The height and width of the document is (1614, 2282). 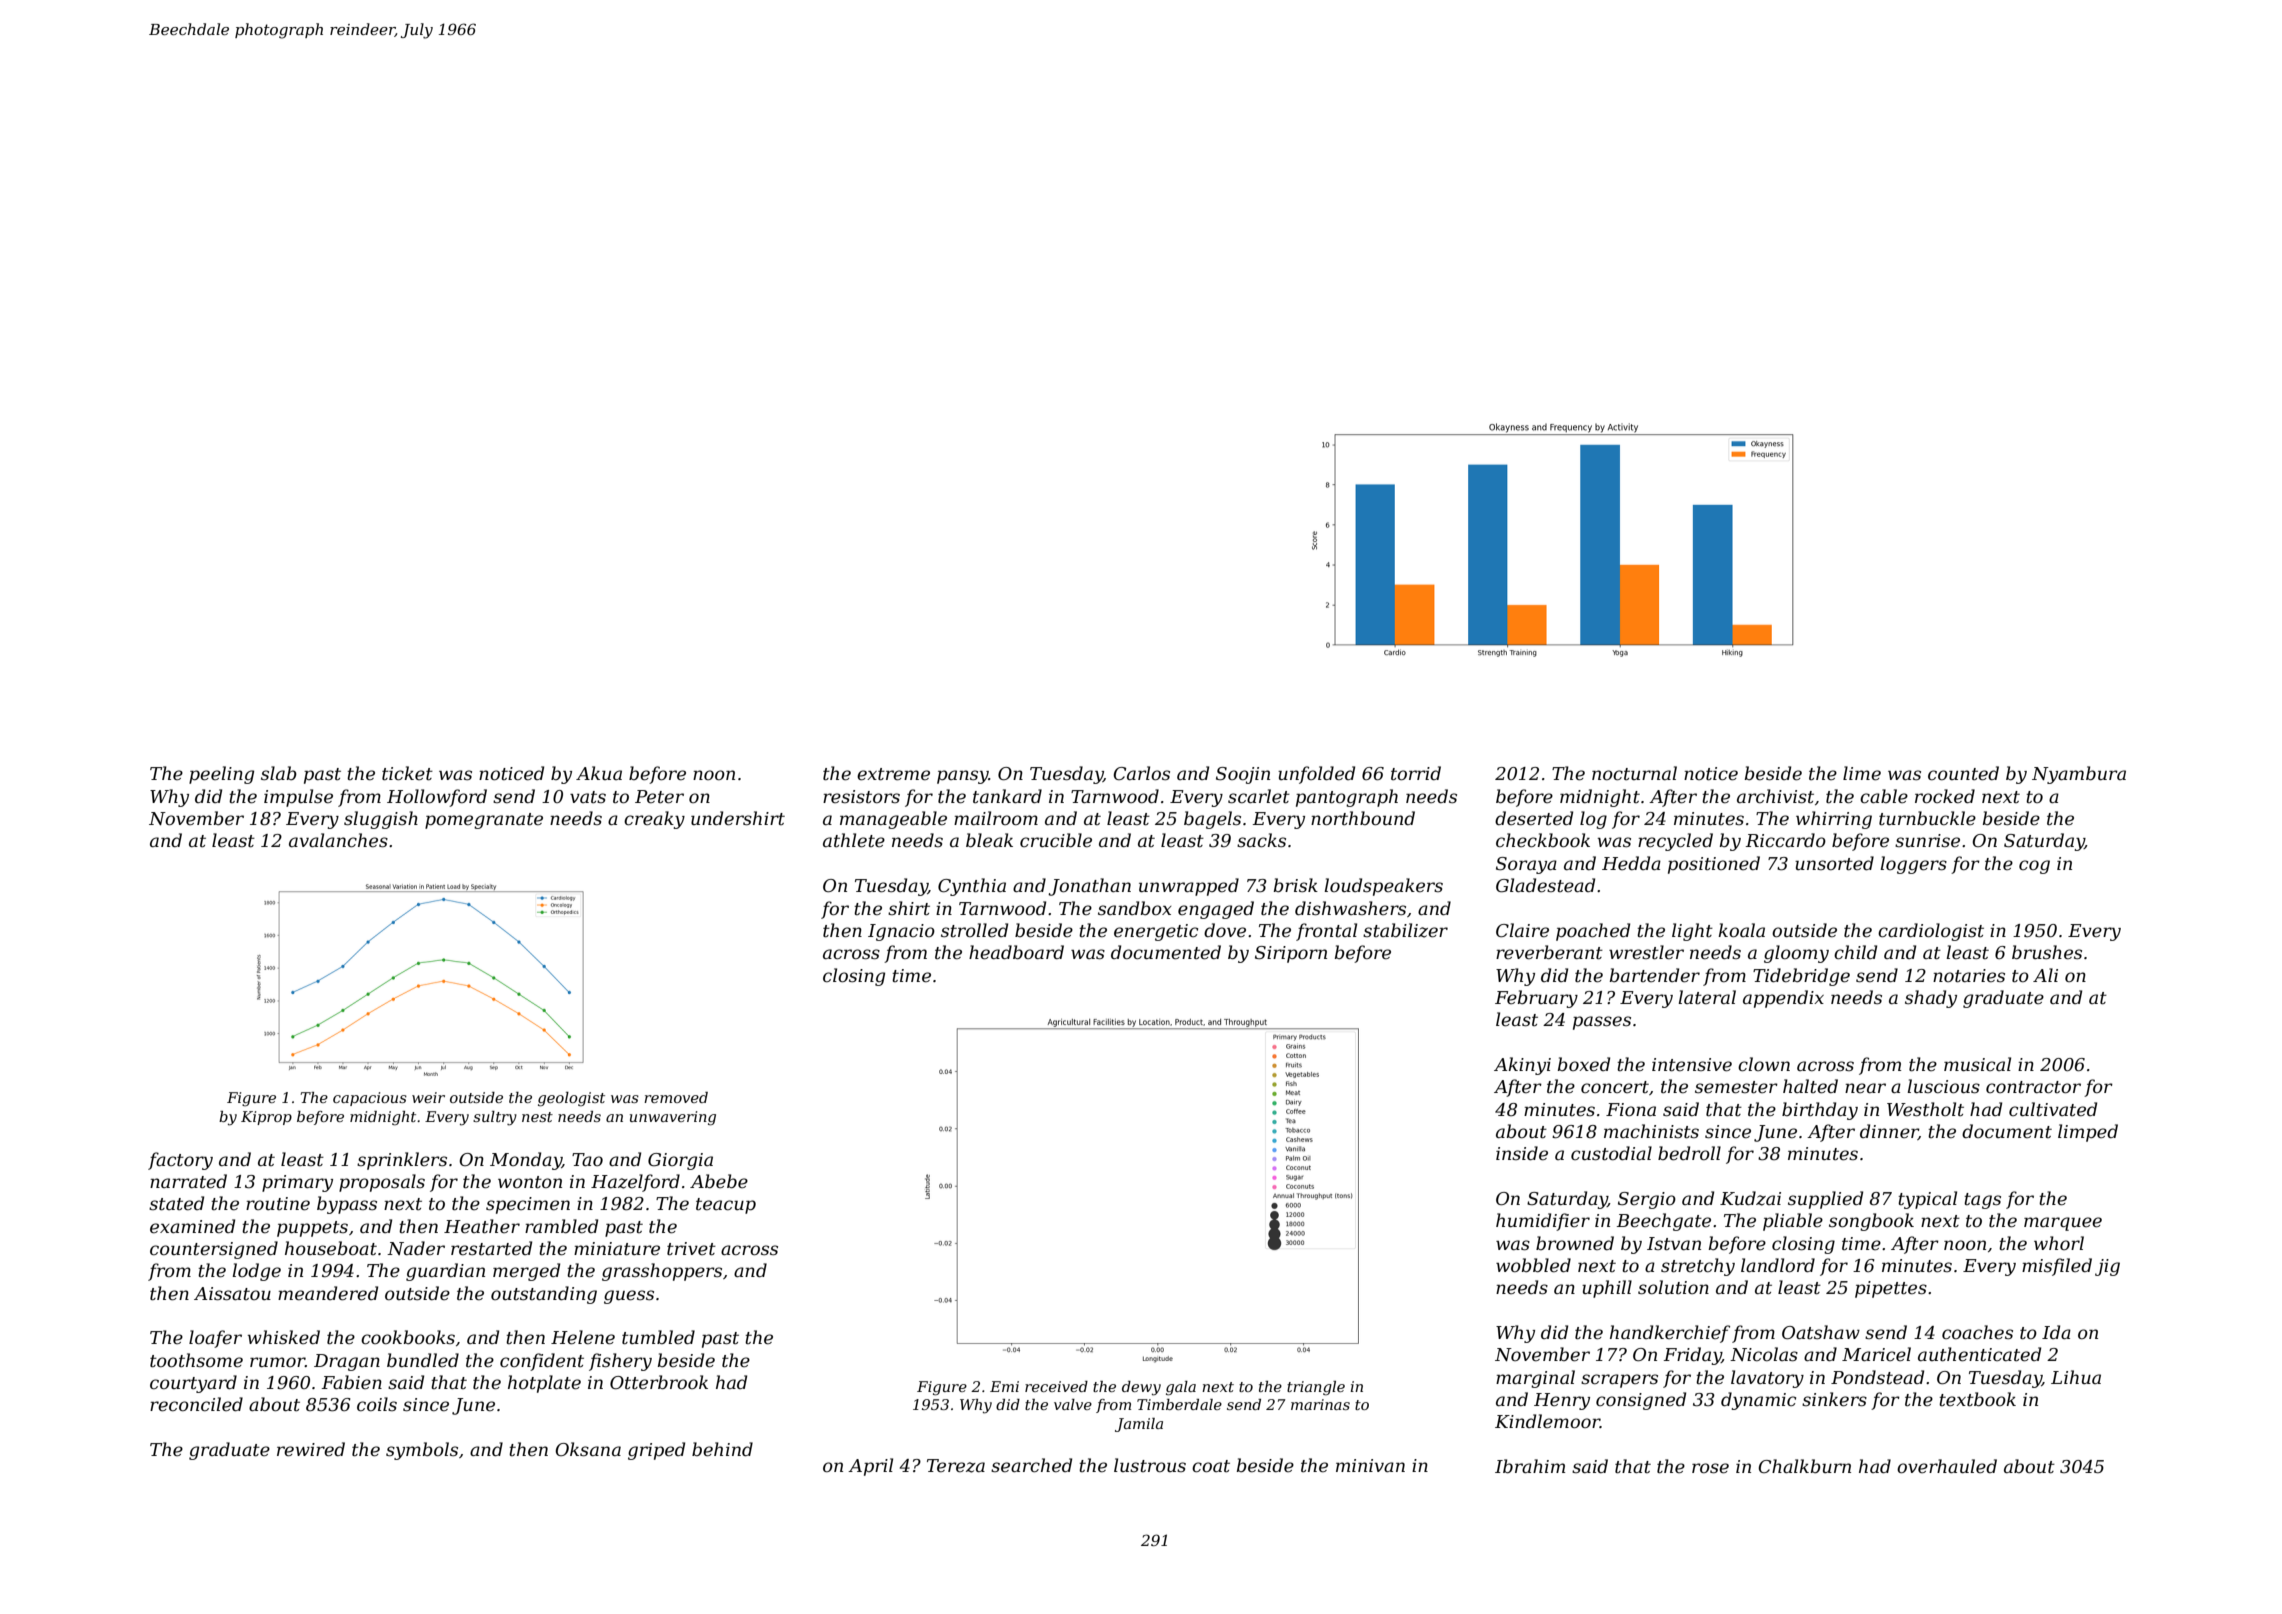 I want to click on Emi, so click(x=1004, y=1386).
